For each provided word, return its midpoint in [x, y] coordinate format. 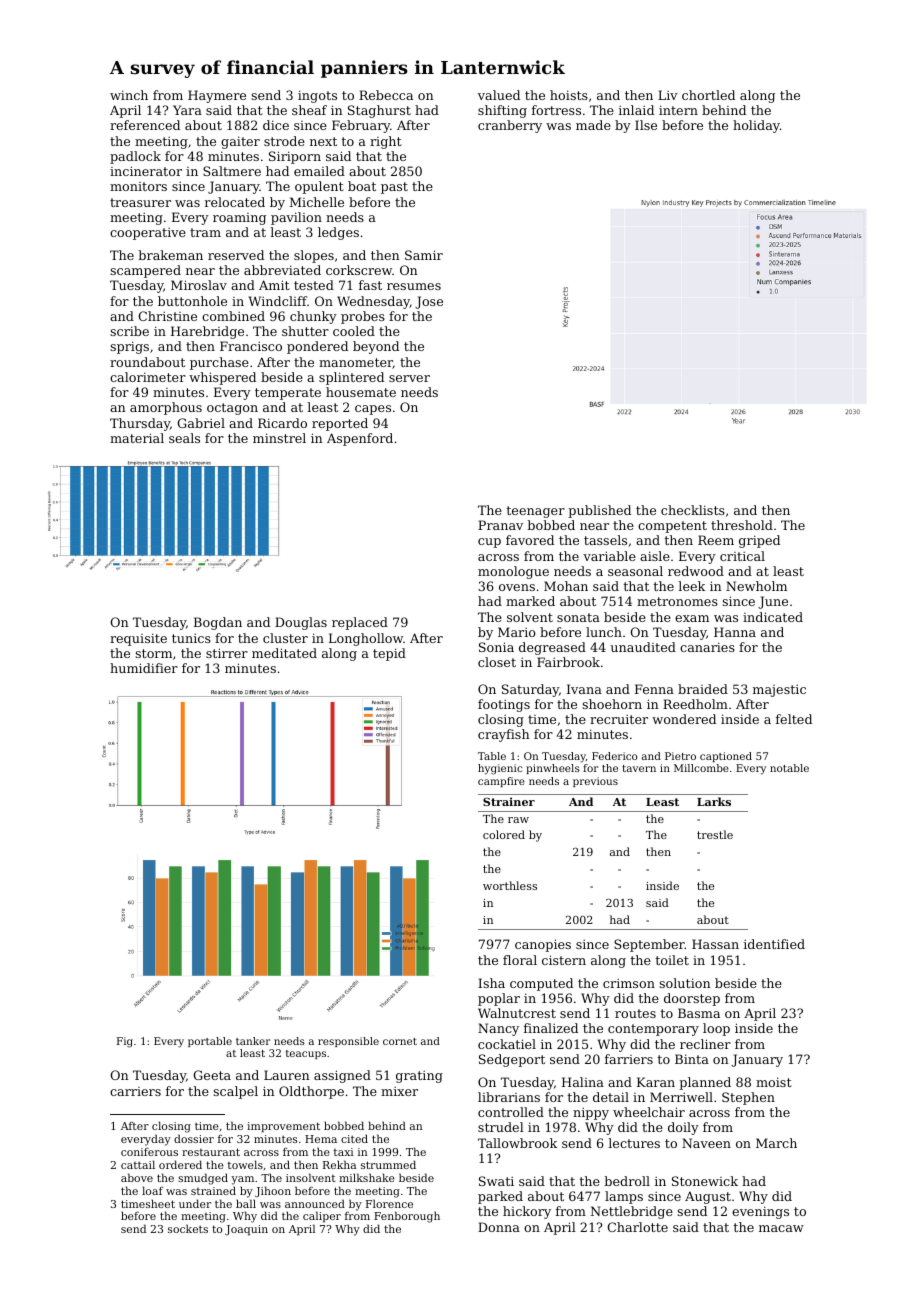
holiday [756, 126]
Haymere [217, 96]
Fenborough [407, 1218]
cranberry [510, 126]
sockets [188, 1228]
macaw [781, 1228]
